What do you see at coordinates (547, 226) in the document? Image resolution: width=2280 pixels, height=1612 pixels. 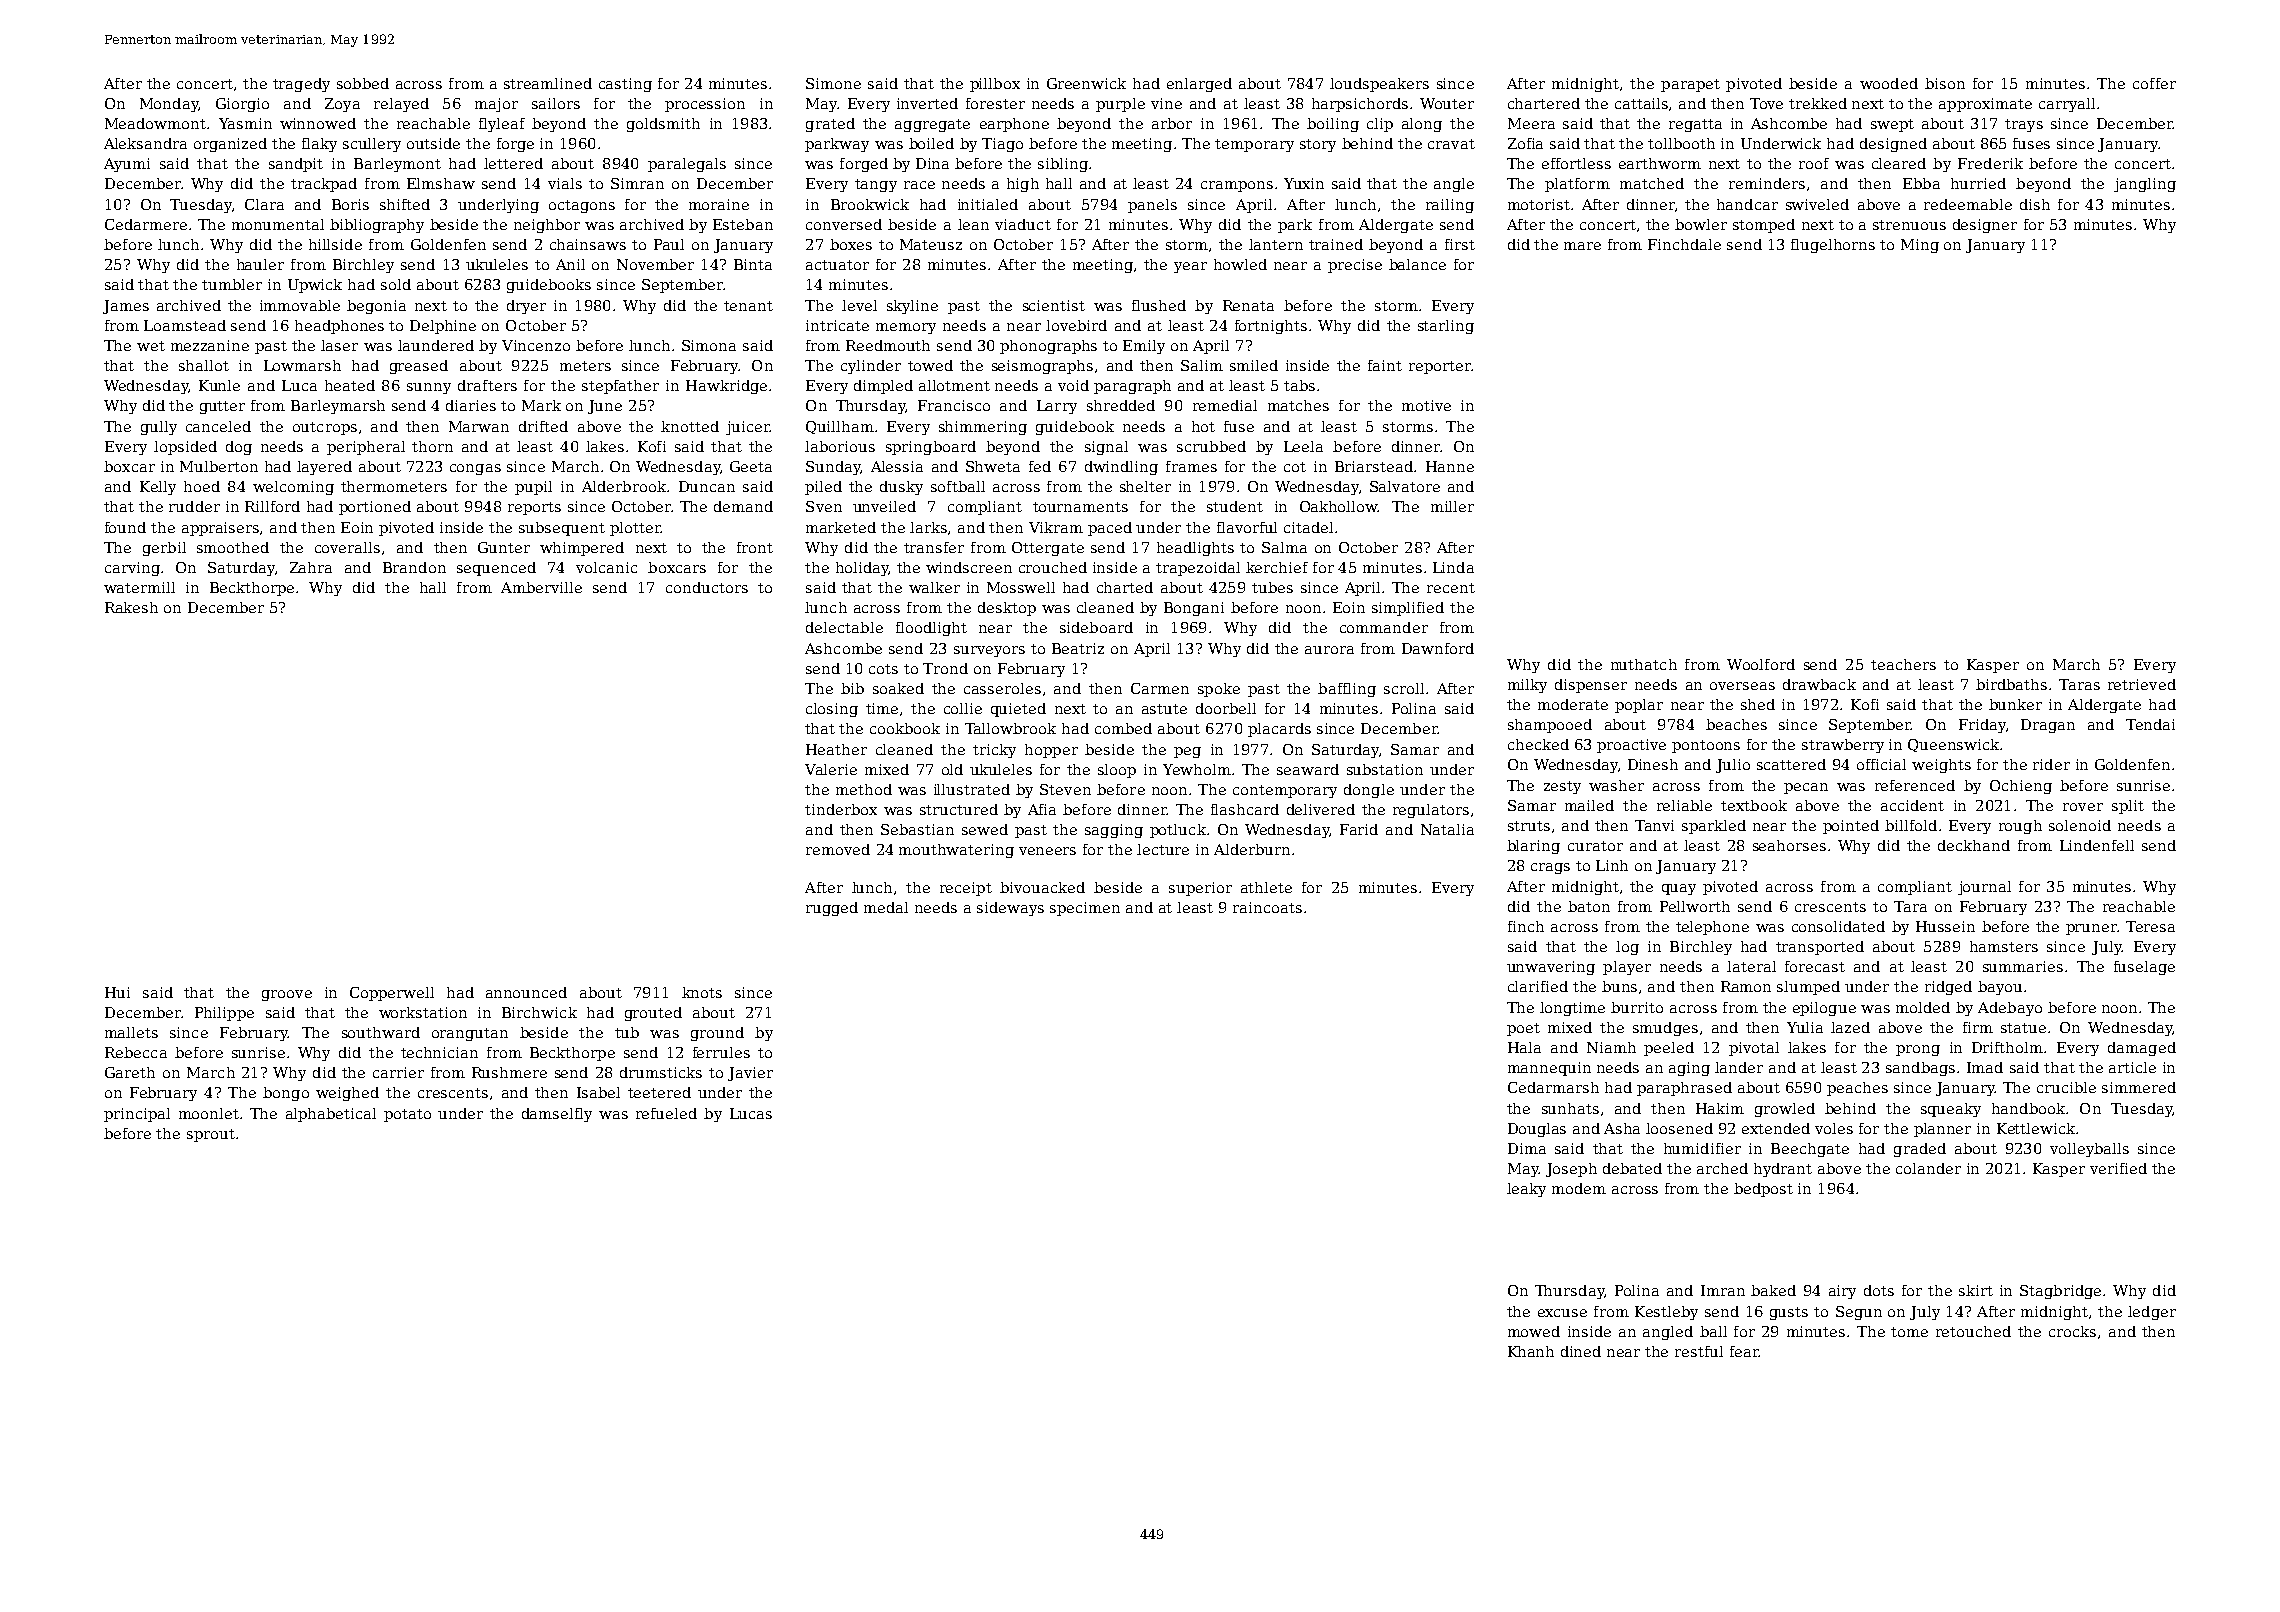 I see `neighbor` at bounding box center [547, 226].
